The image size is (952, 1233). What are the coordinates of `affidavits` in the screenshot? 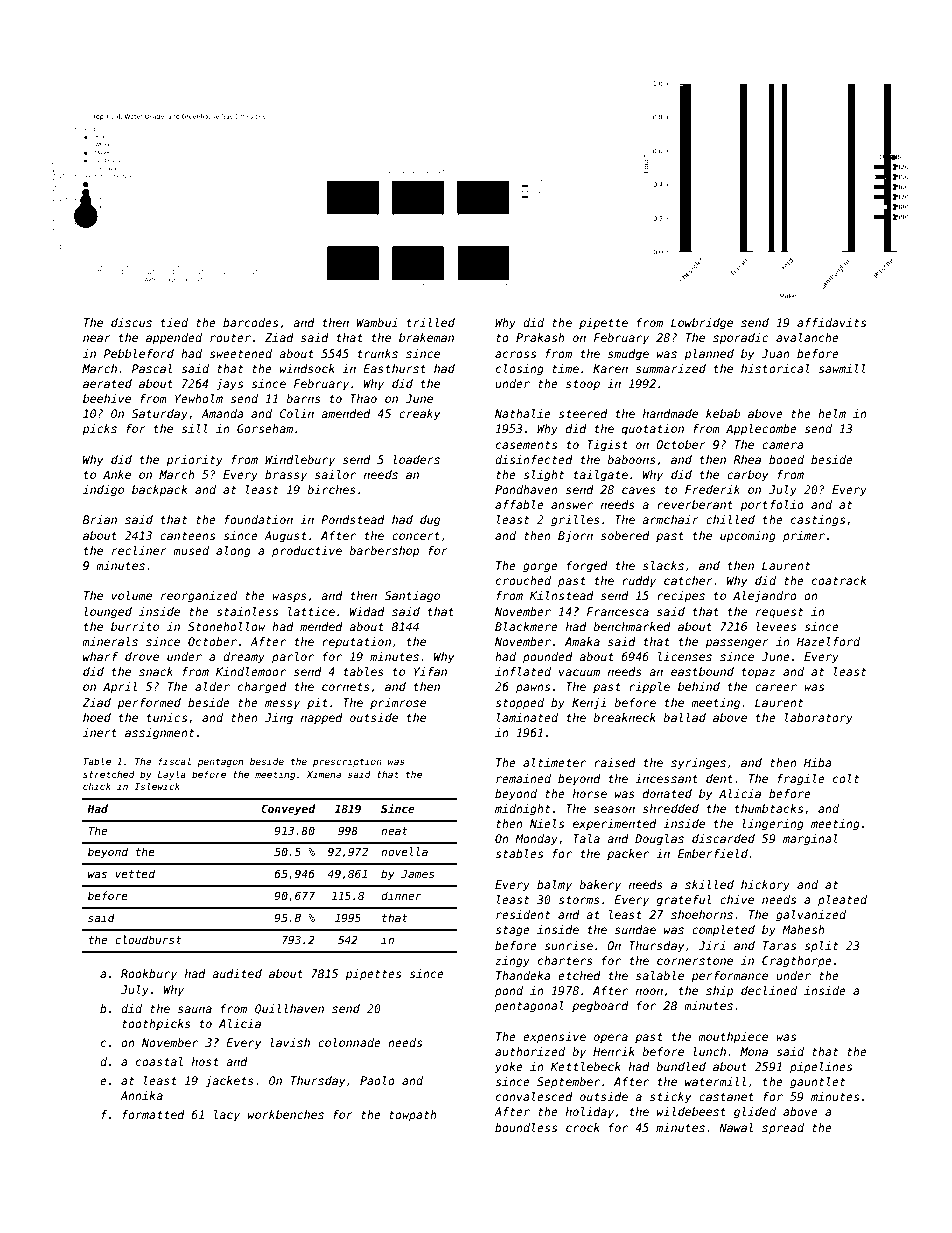 It's located at (831, 322).
